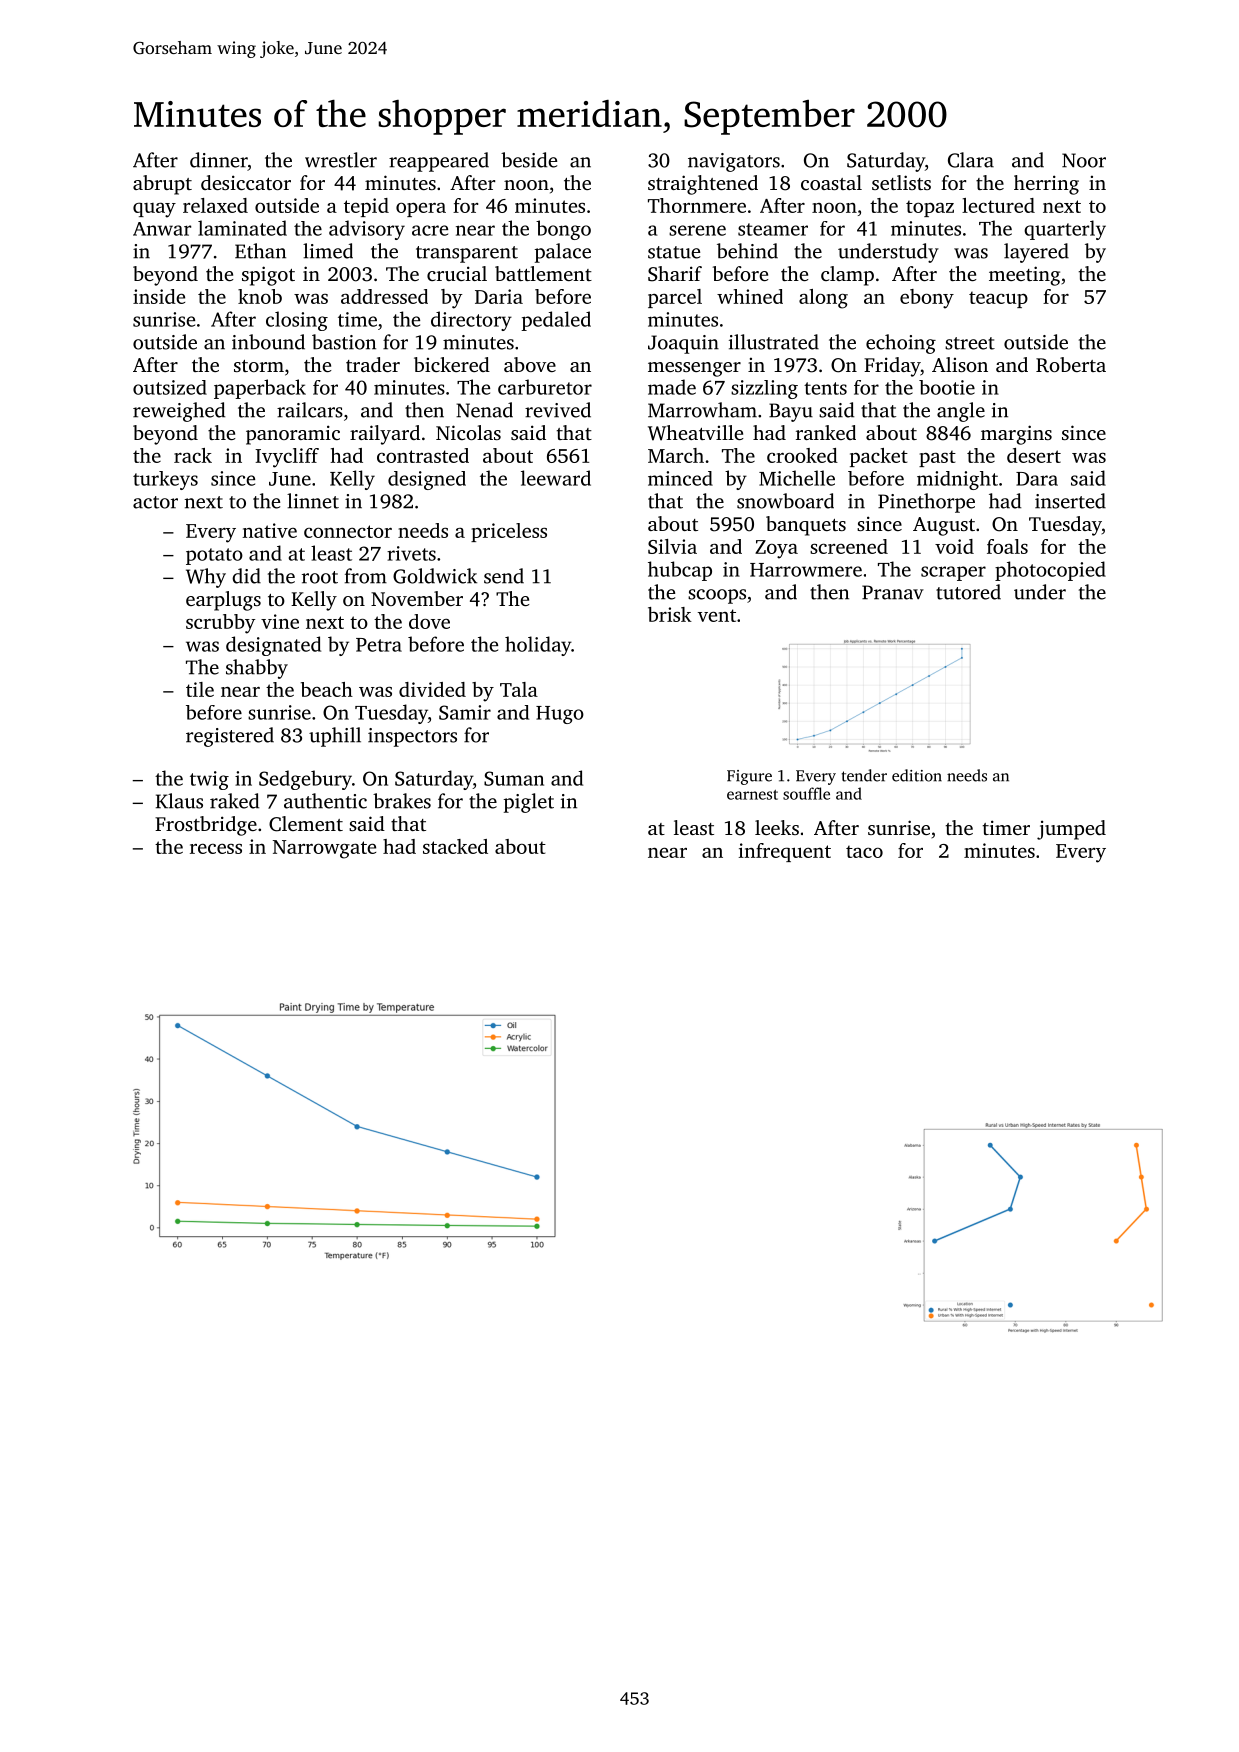  What do you see at coordinates (411, 553) in the screenshot?
I see `rivets` at bounding box center [411, 553].
